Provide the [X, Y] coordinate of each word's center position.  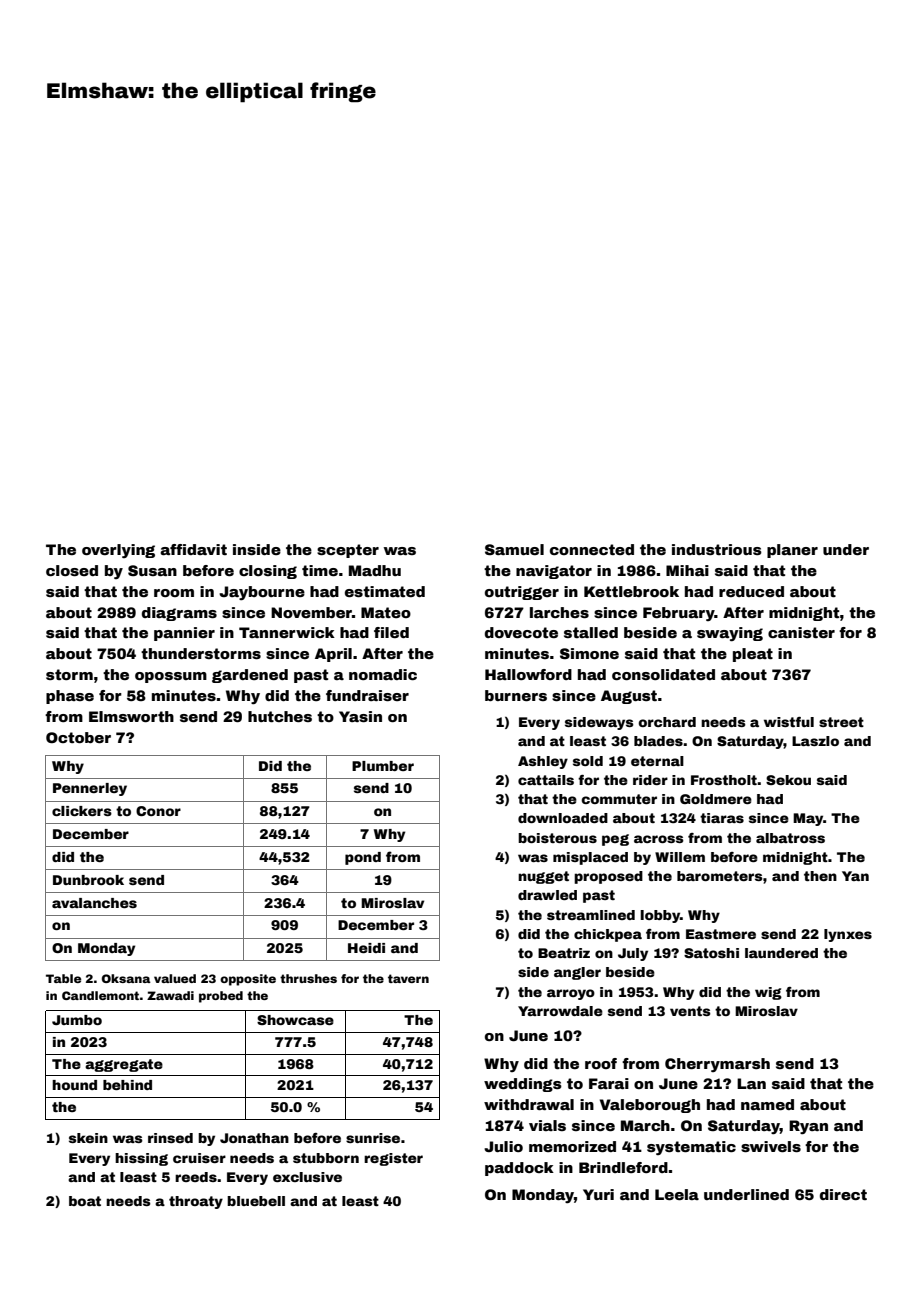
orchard [667, 722]
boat [85, 1201]
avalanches [94, 903]
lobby [660, 916]
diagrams [179, 614]
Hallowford [528, 674]
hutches [280, 716]
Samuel [514, 549]
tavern [408, 978]
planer [792, 551]
